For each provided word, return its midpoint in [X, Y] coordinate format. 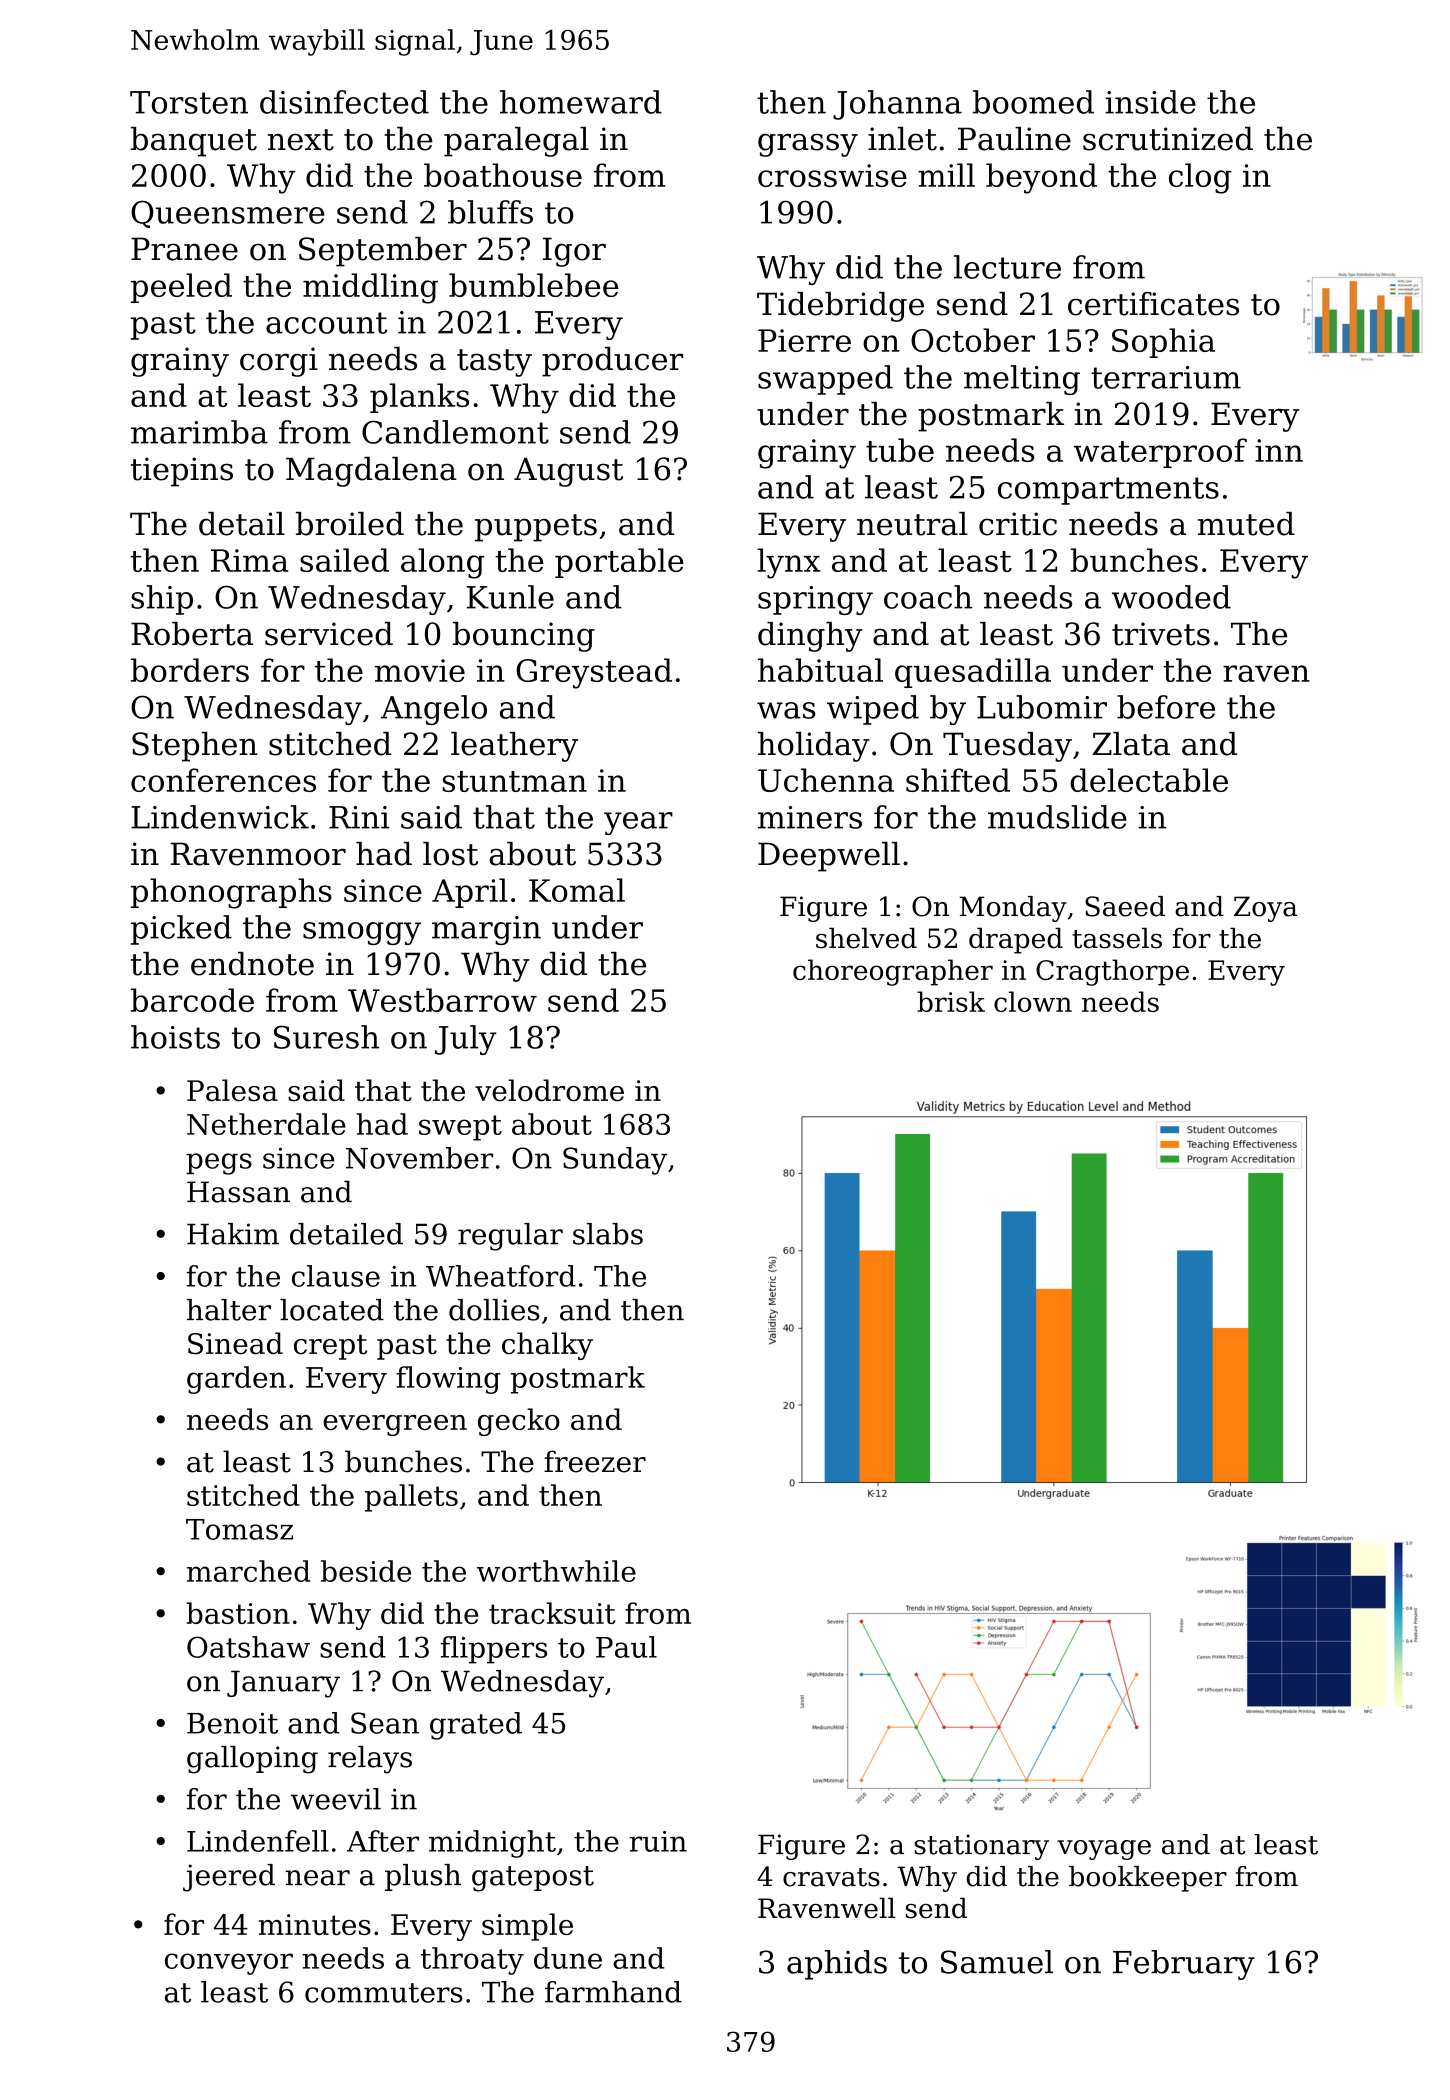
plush [423, 1877]
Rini [359, 817]
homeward [581, 102]
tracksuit [552, 1613]
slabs [608, 1234]
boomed [1033, 102]
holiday [814, 747]
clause [336, 1276]
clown [1033, 1001]
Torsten [189, 102]
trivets [1161, 634]
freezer [595, 1461]
